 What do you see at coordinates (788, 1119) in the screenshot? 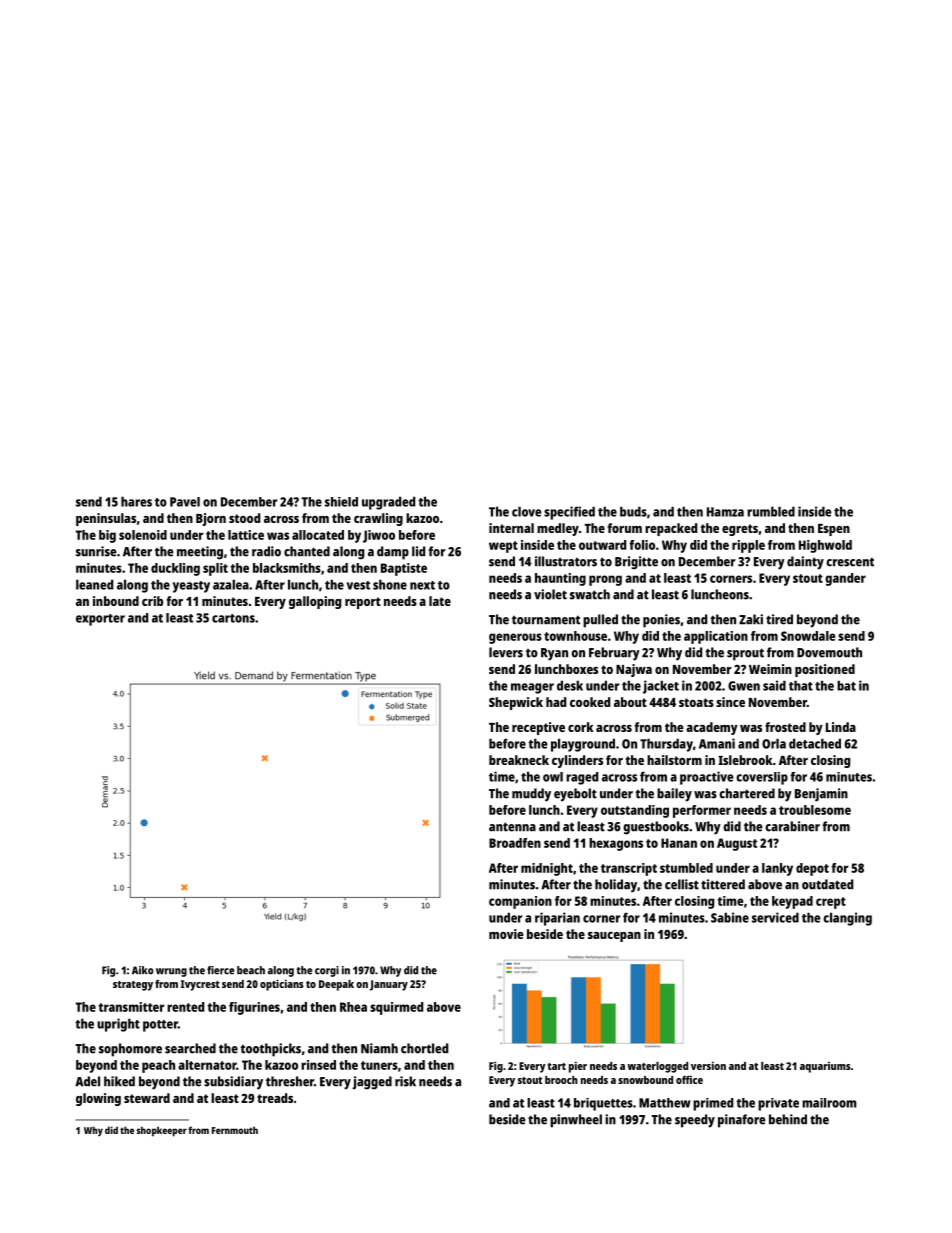
I see `behind` at bounding box center [788, 1119].
